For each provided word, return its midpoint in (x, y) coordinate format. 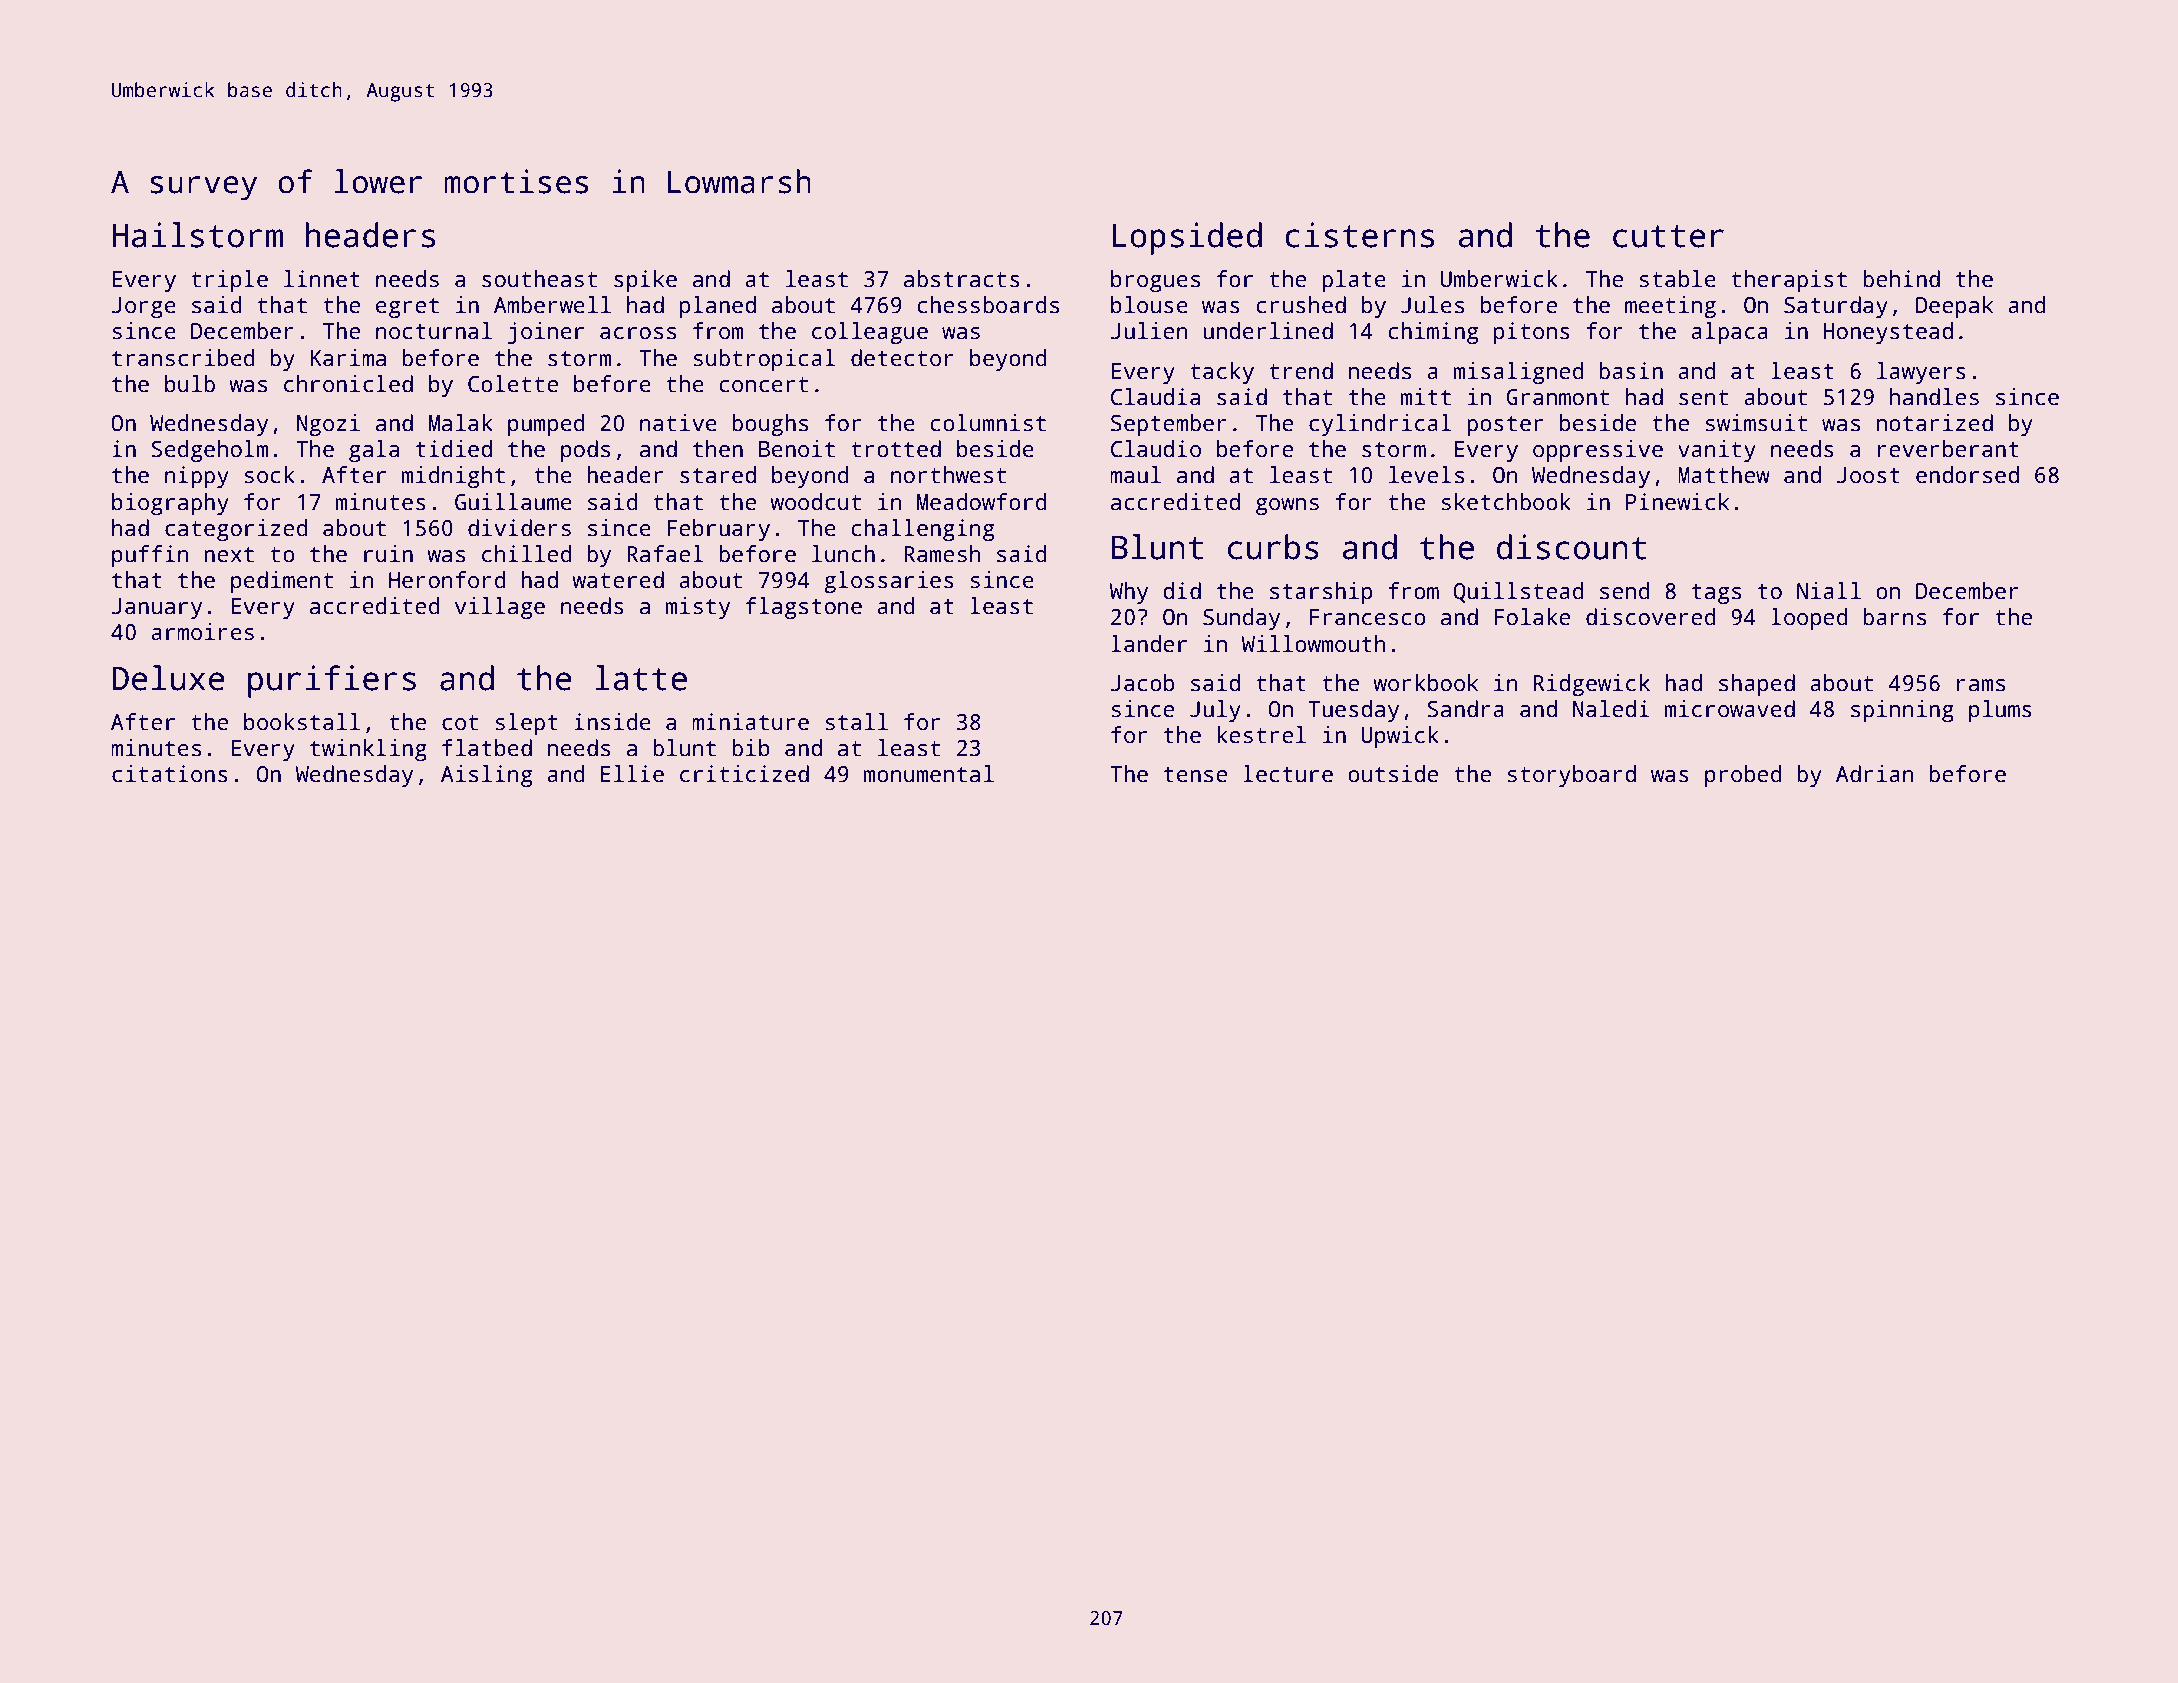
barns (1894, 617)
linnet (322, 279)
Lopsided (1187, 238)
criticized (744, 774)
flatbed (487, 748)
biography (170, 504)
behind (1901, 279)
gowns (1287, 506)
